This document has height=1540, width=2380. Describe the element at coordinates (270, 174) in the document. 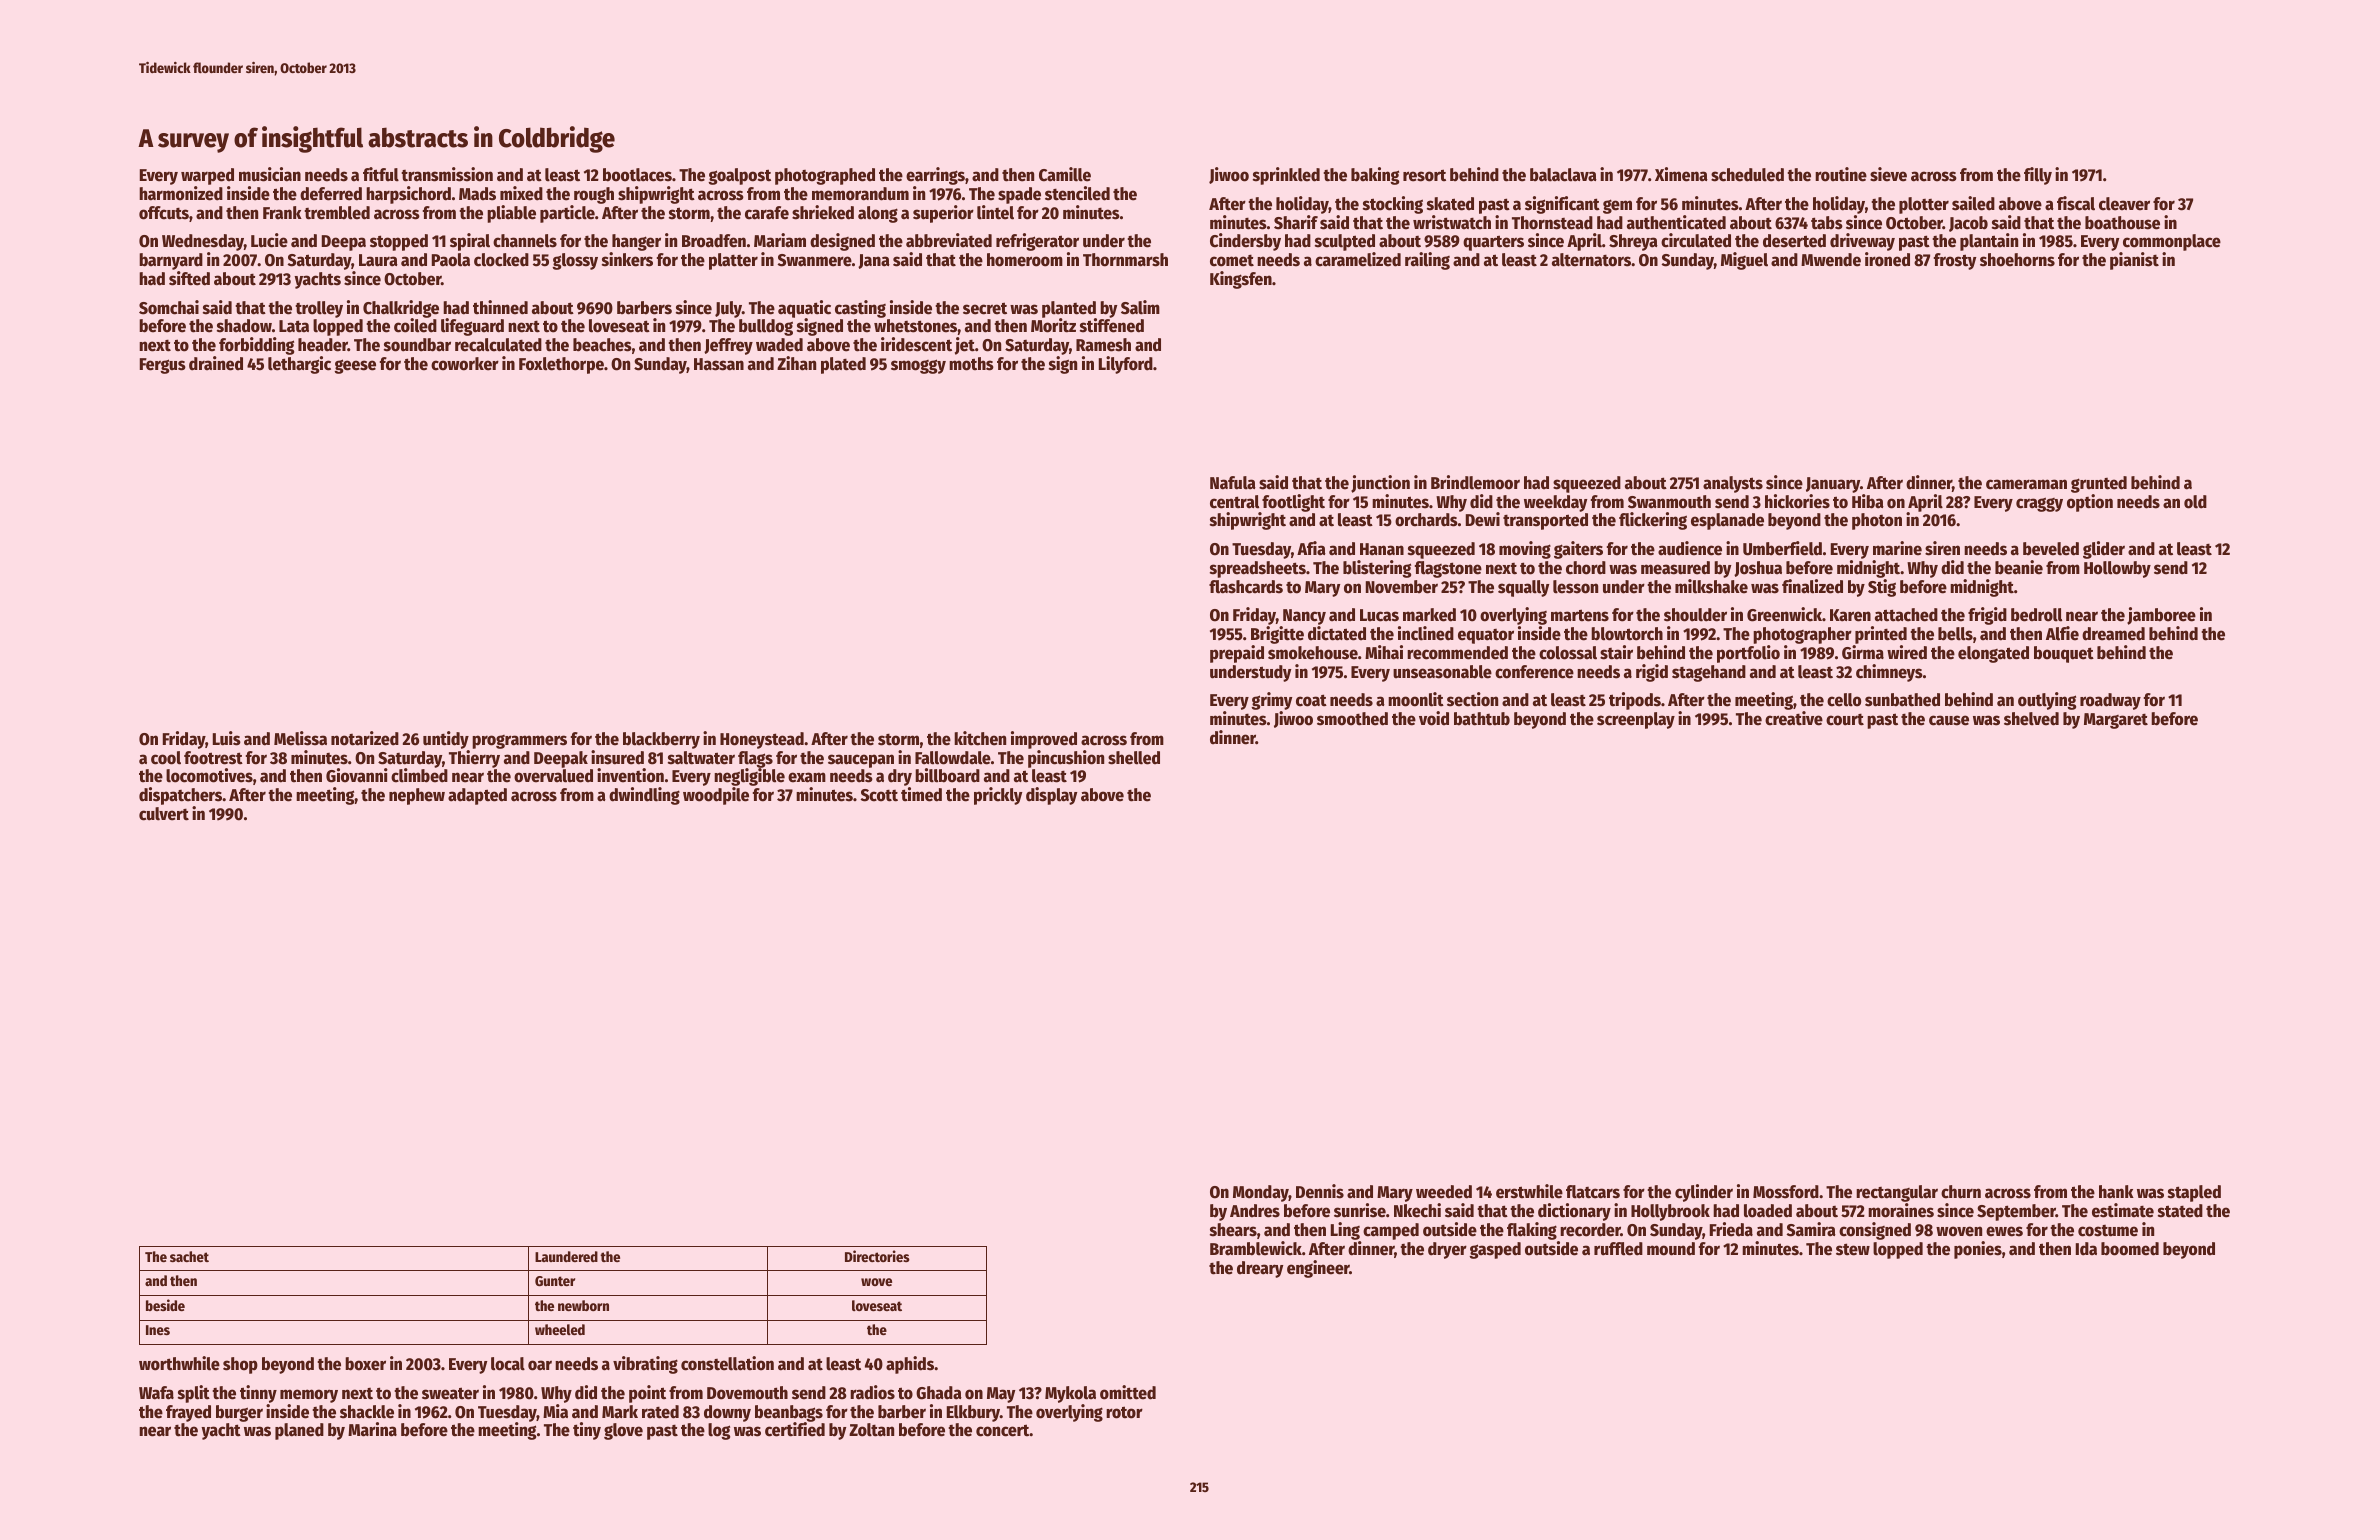

I see `musician` at that location.
